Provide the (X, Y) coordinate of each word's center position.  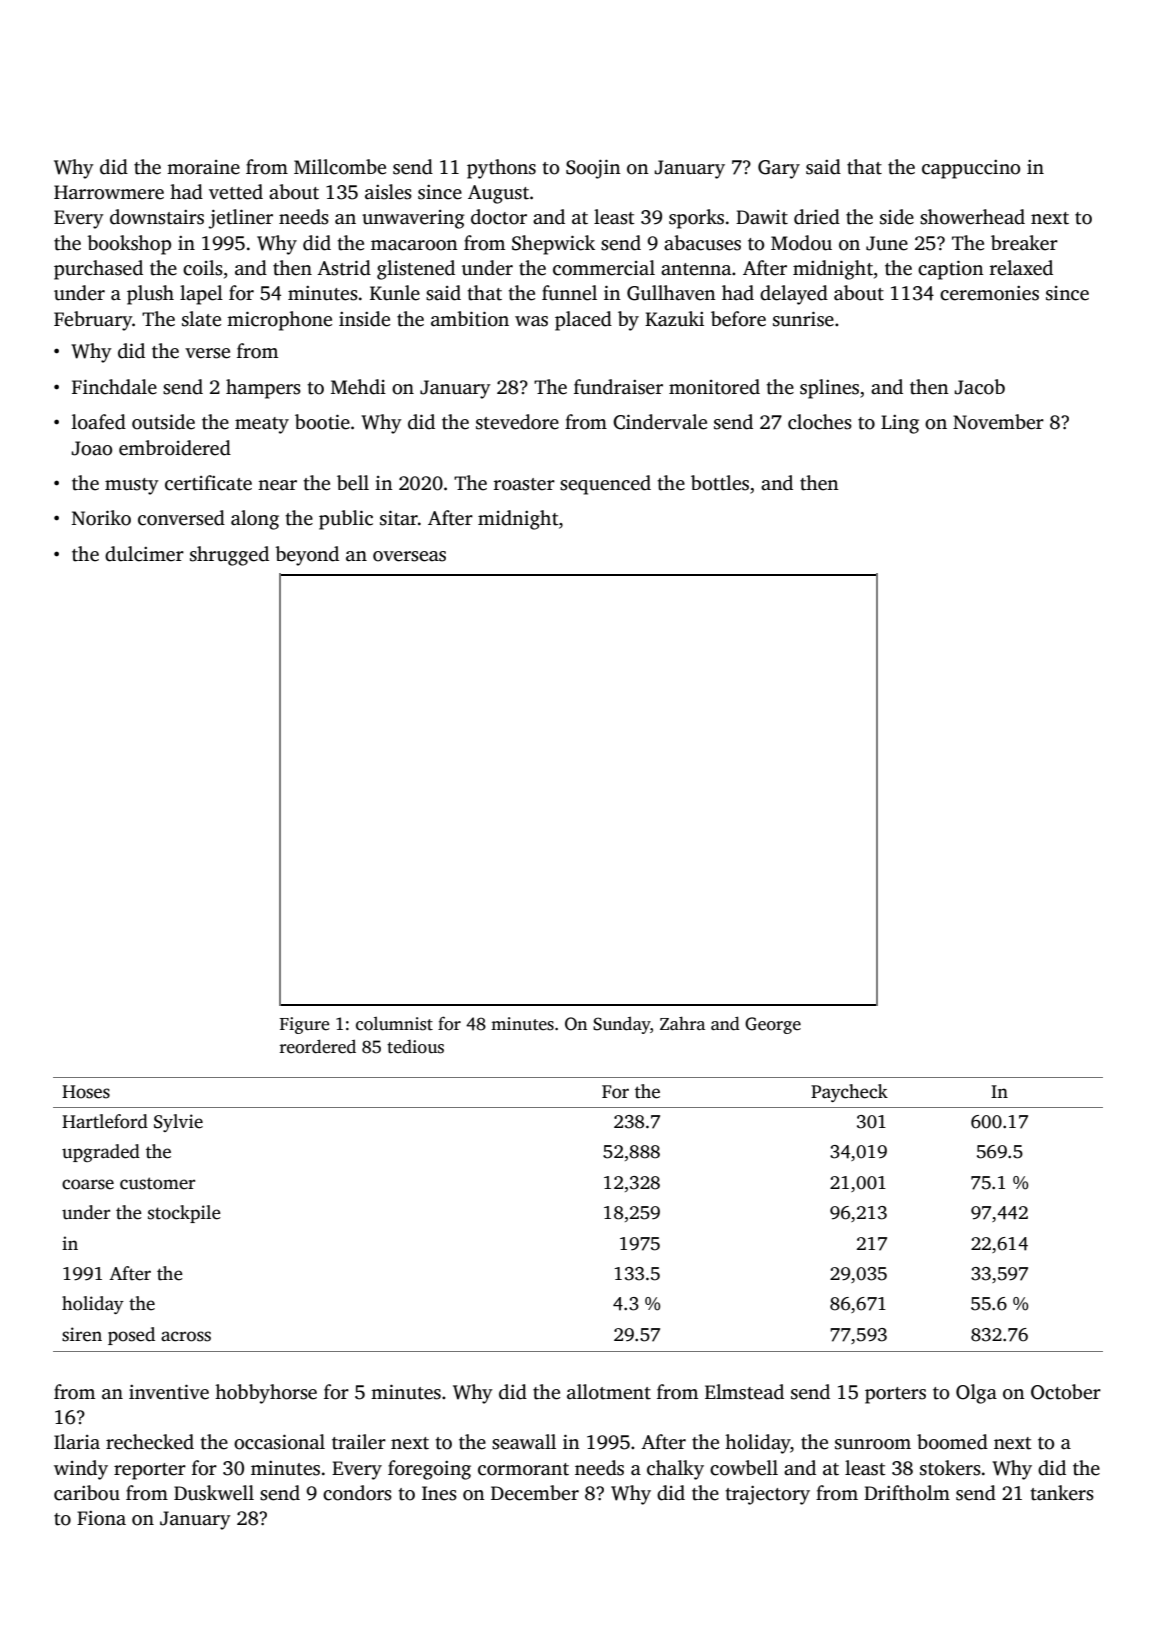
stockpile (184, 1214)
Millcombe (340, 167)
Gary (779, 169)
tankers (1062, 1493)
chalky (675, 1470)
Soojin (593, 169)
